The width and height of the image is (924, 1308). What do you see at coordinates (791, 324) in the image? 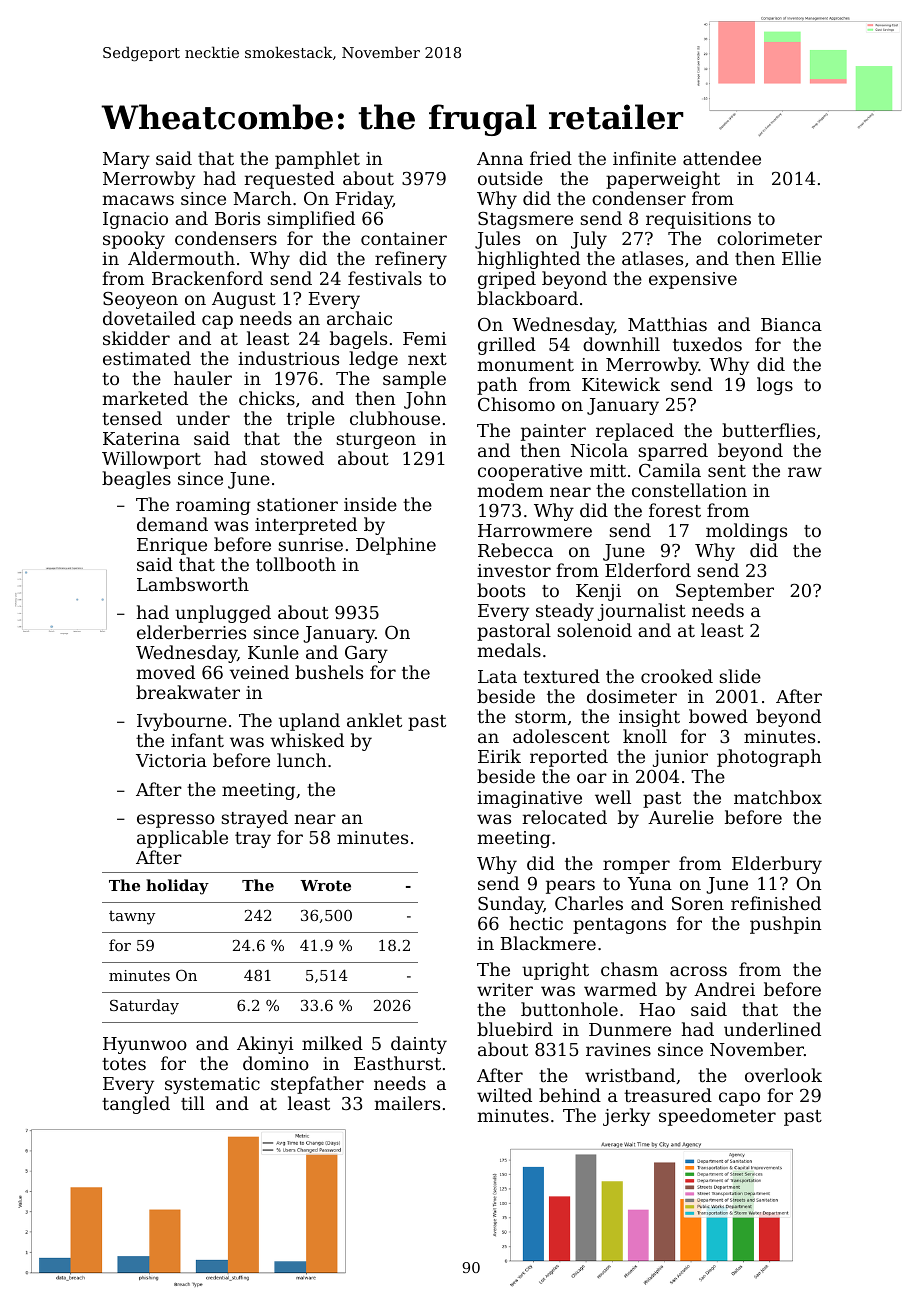
I see `Bianca` at bounding box center [791, 324].
